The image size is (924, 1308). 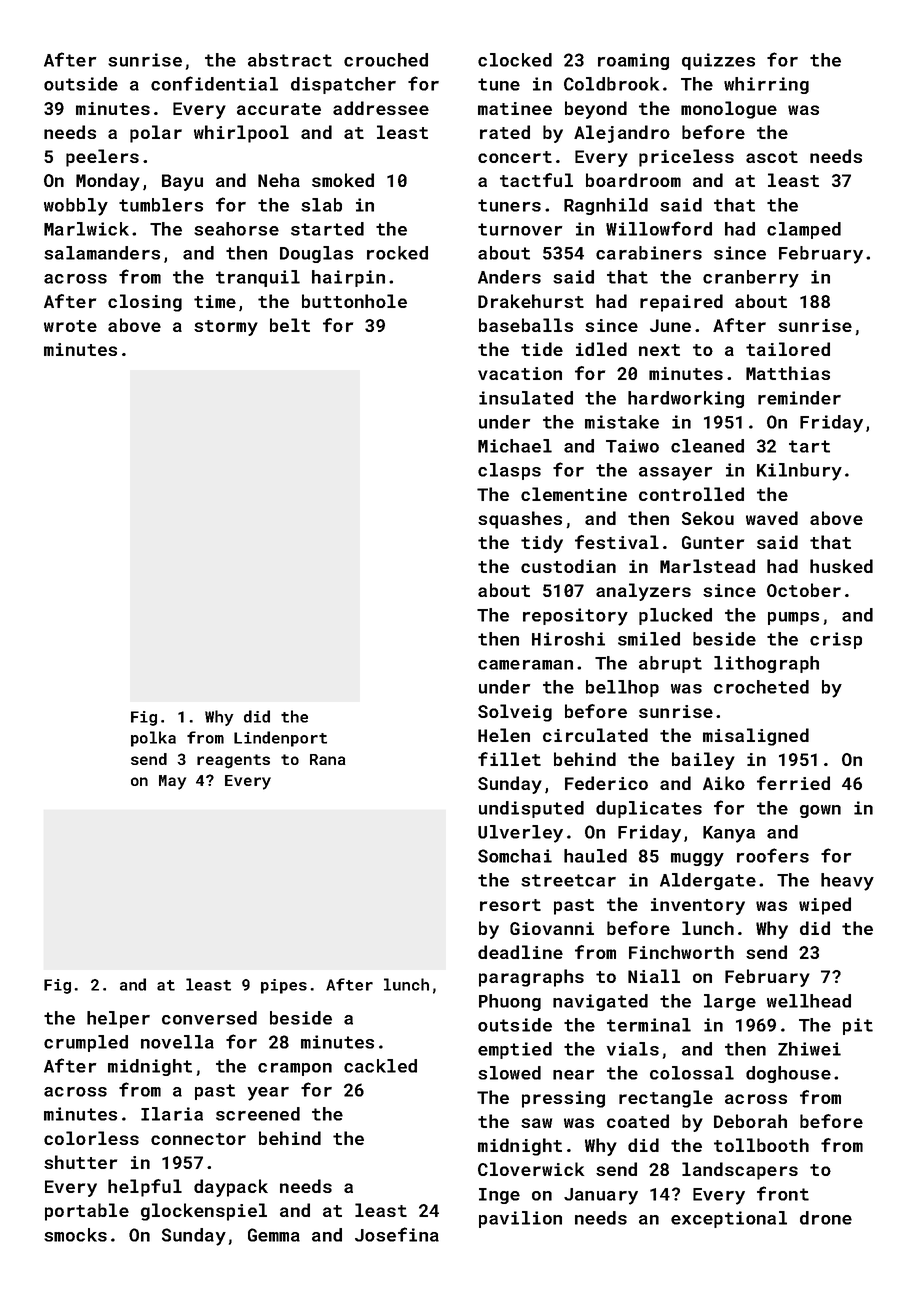 I want to click on Lindenport, so click(x=280, y=739).
